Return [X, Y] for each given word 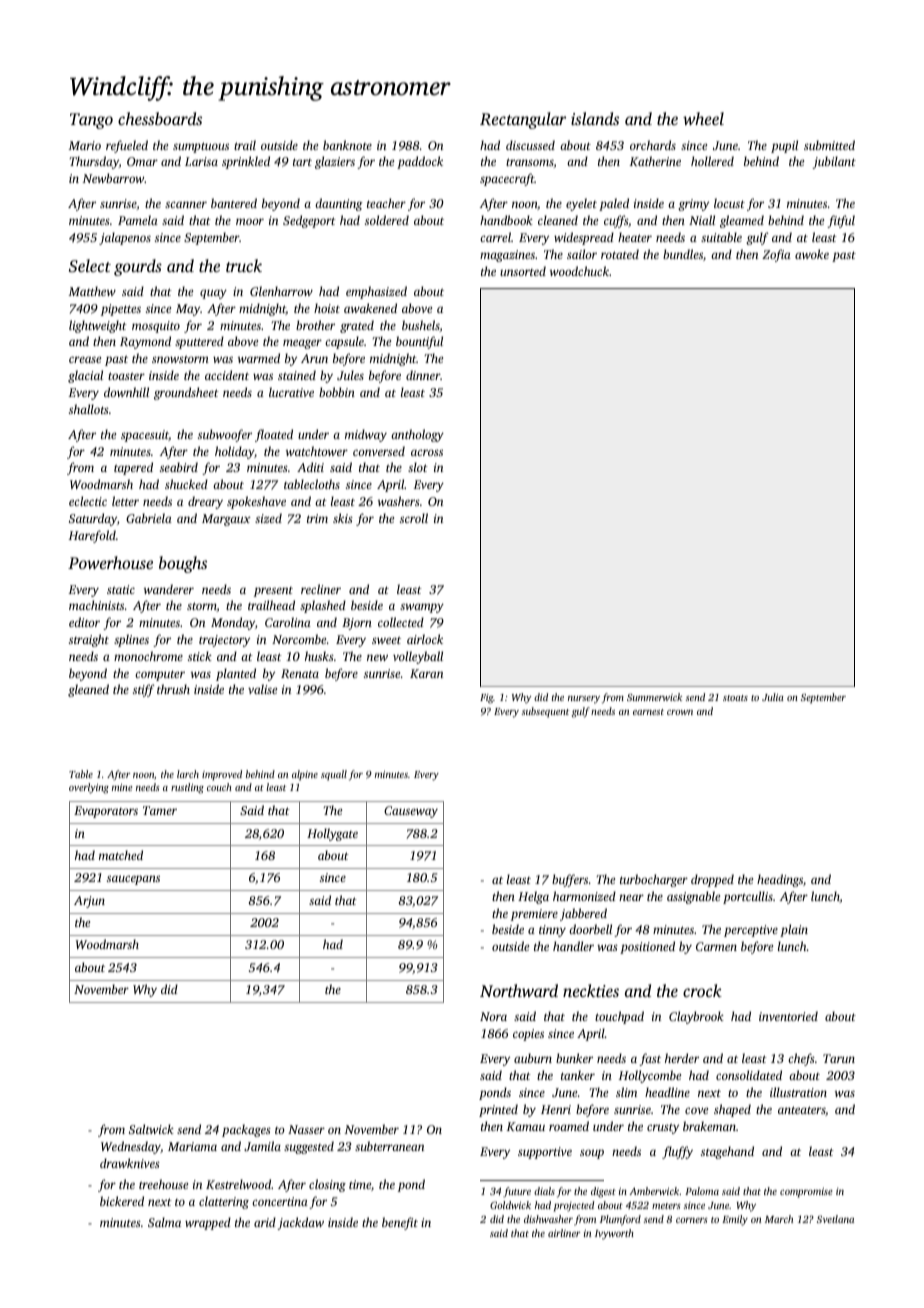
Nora [493, 1016]
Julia [773, 697]
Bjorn [357, 624]
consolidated [749, 1075]
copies [528, 1035]
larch [188, 774]
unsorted [523, 271]
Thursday [94, 162]
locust [729, 203]
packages [246, 1130]
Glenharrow [281, 291]
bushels [421, 325]
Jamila [262, 1146]
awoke [812, 254]
